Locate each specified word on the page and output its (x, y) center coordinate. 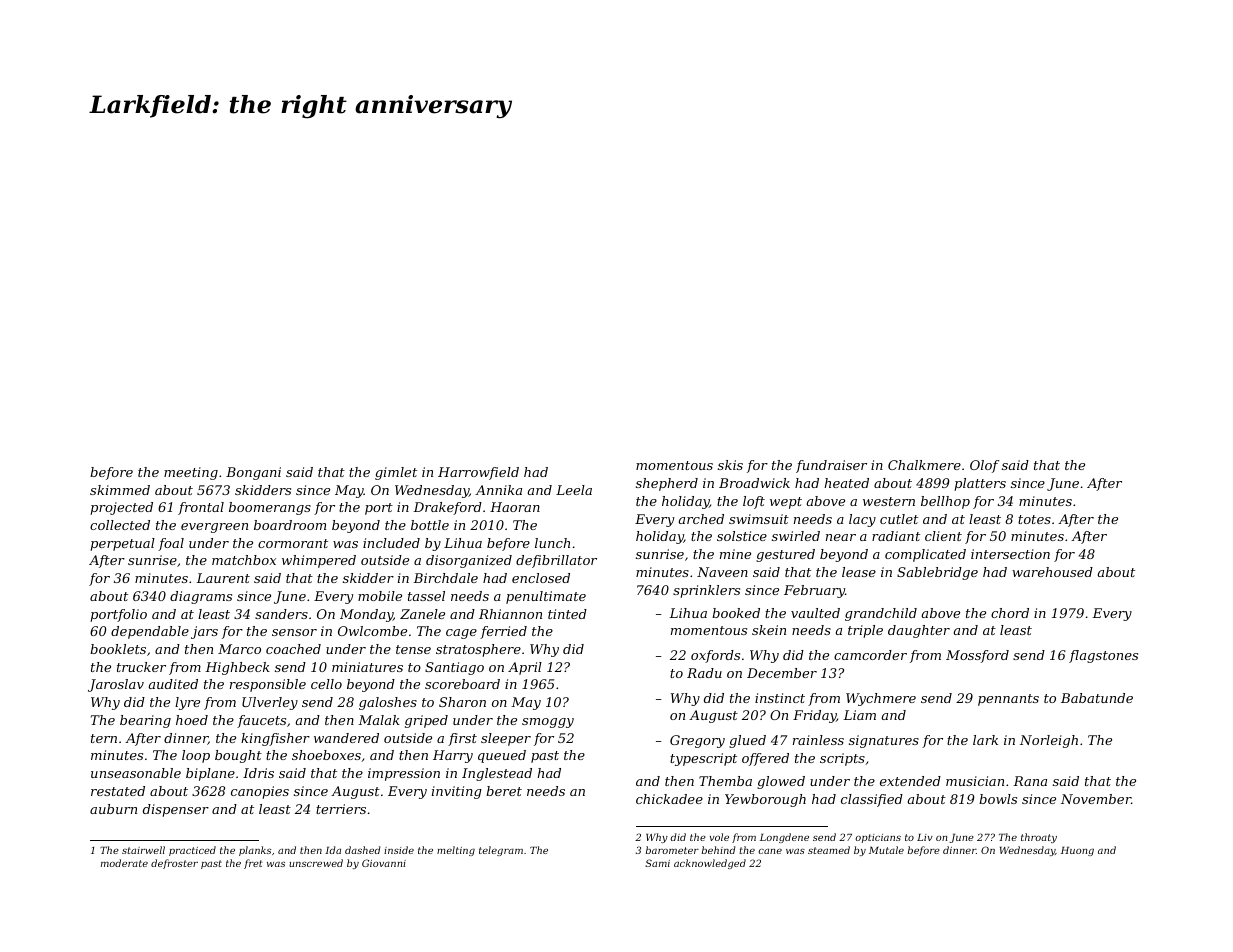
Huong (1077, 851)
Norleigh (1049, 741)
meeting (191, 473)
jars (204, 632)
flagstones (1103, 656)
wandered (346, 738)
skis (730, 465)
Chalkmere (924, 465)
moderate (124, 863)
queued (502, 756)
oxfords (715, 656)
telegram (501, 851)
